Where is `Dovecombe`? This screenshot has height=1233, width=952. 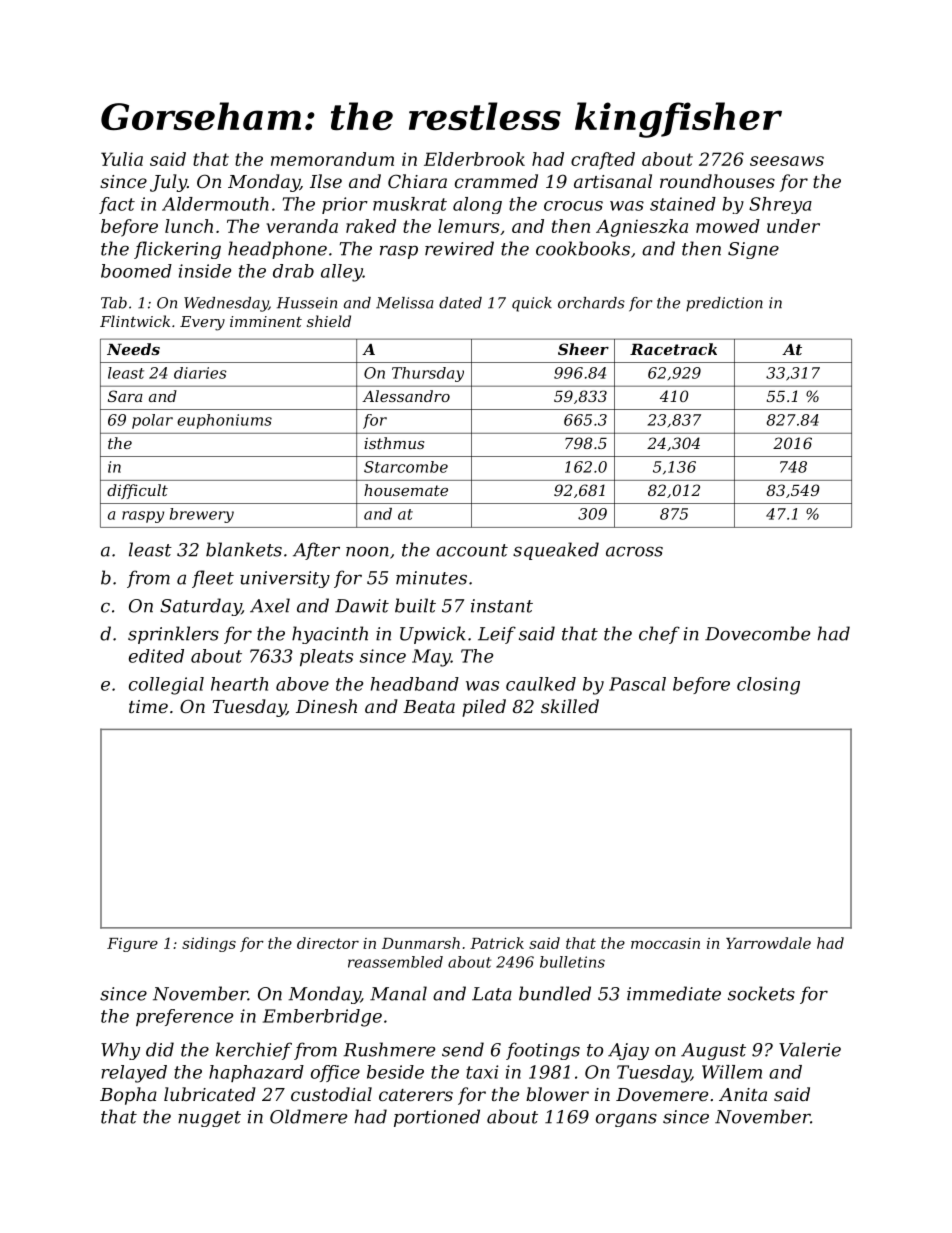 Dovecombe is located at coordinates (757, 633).
